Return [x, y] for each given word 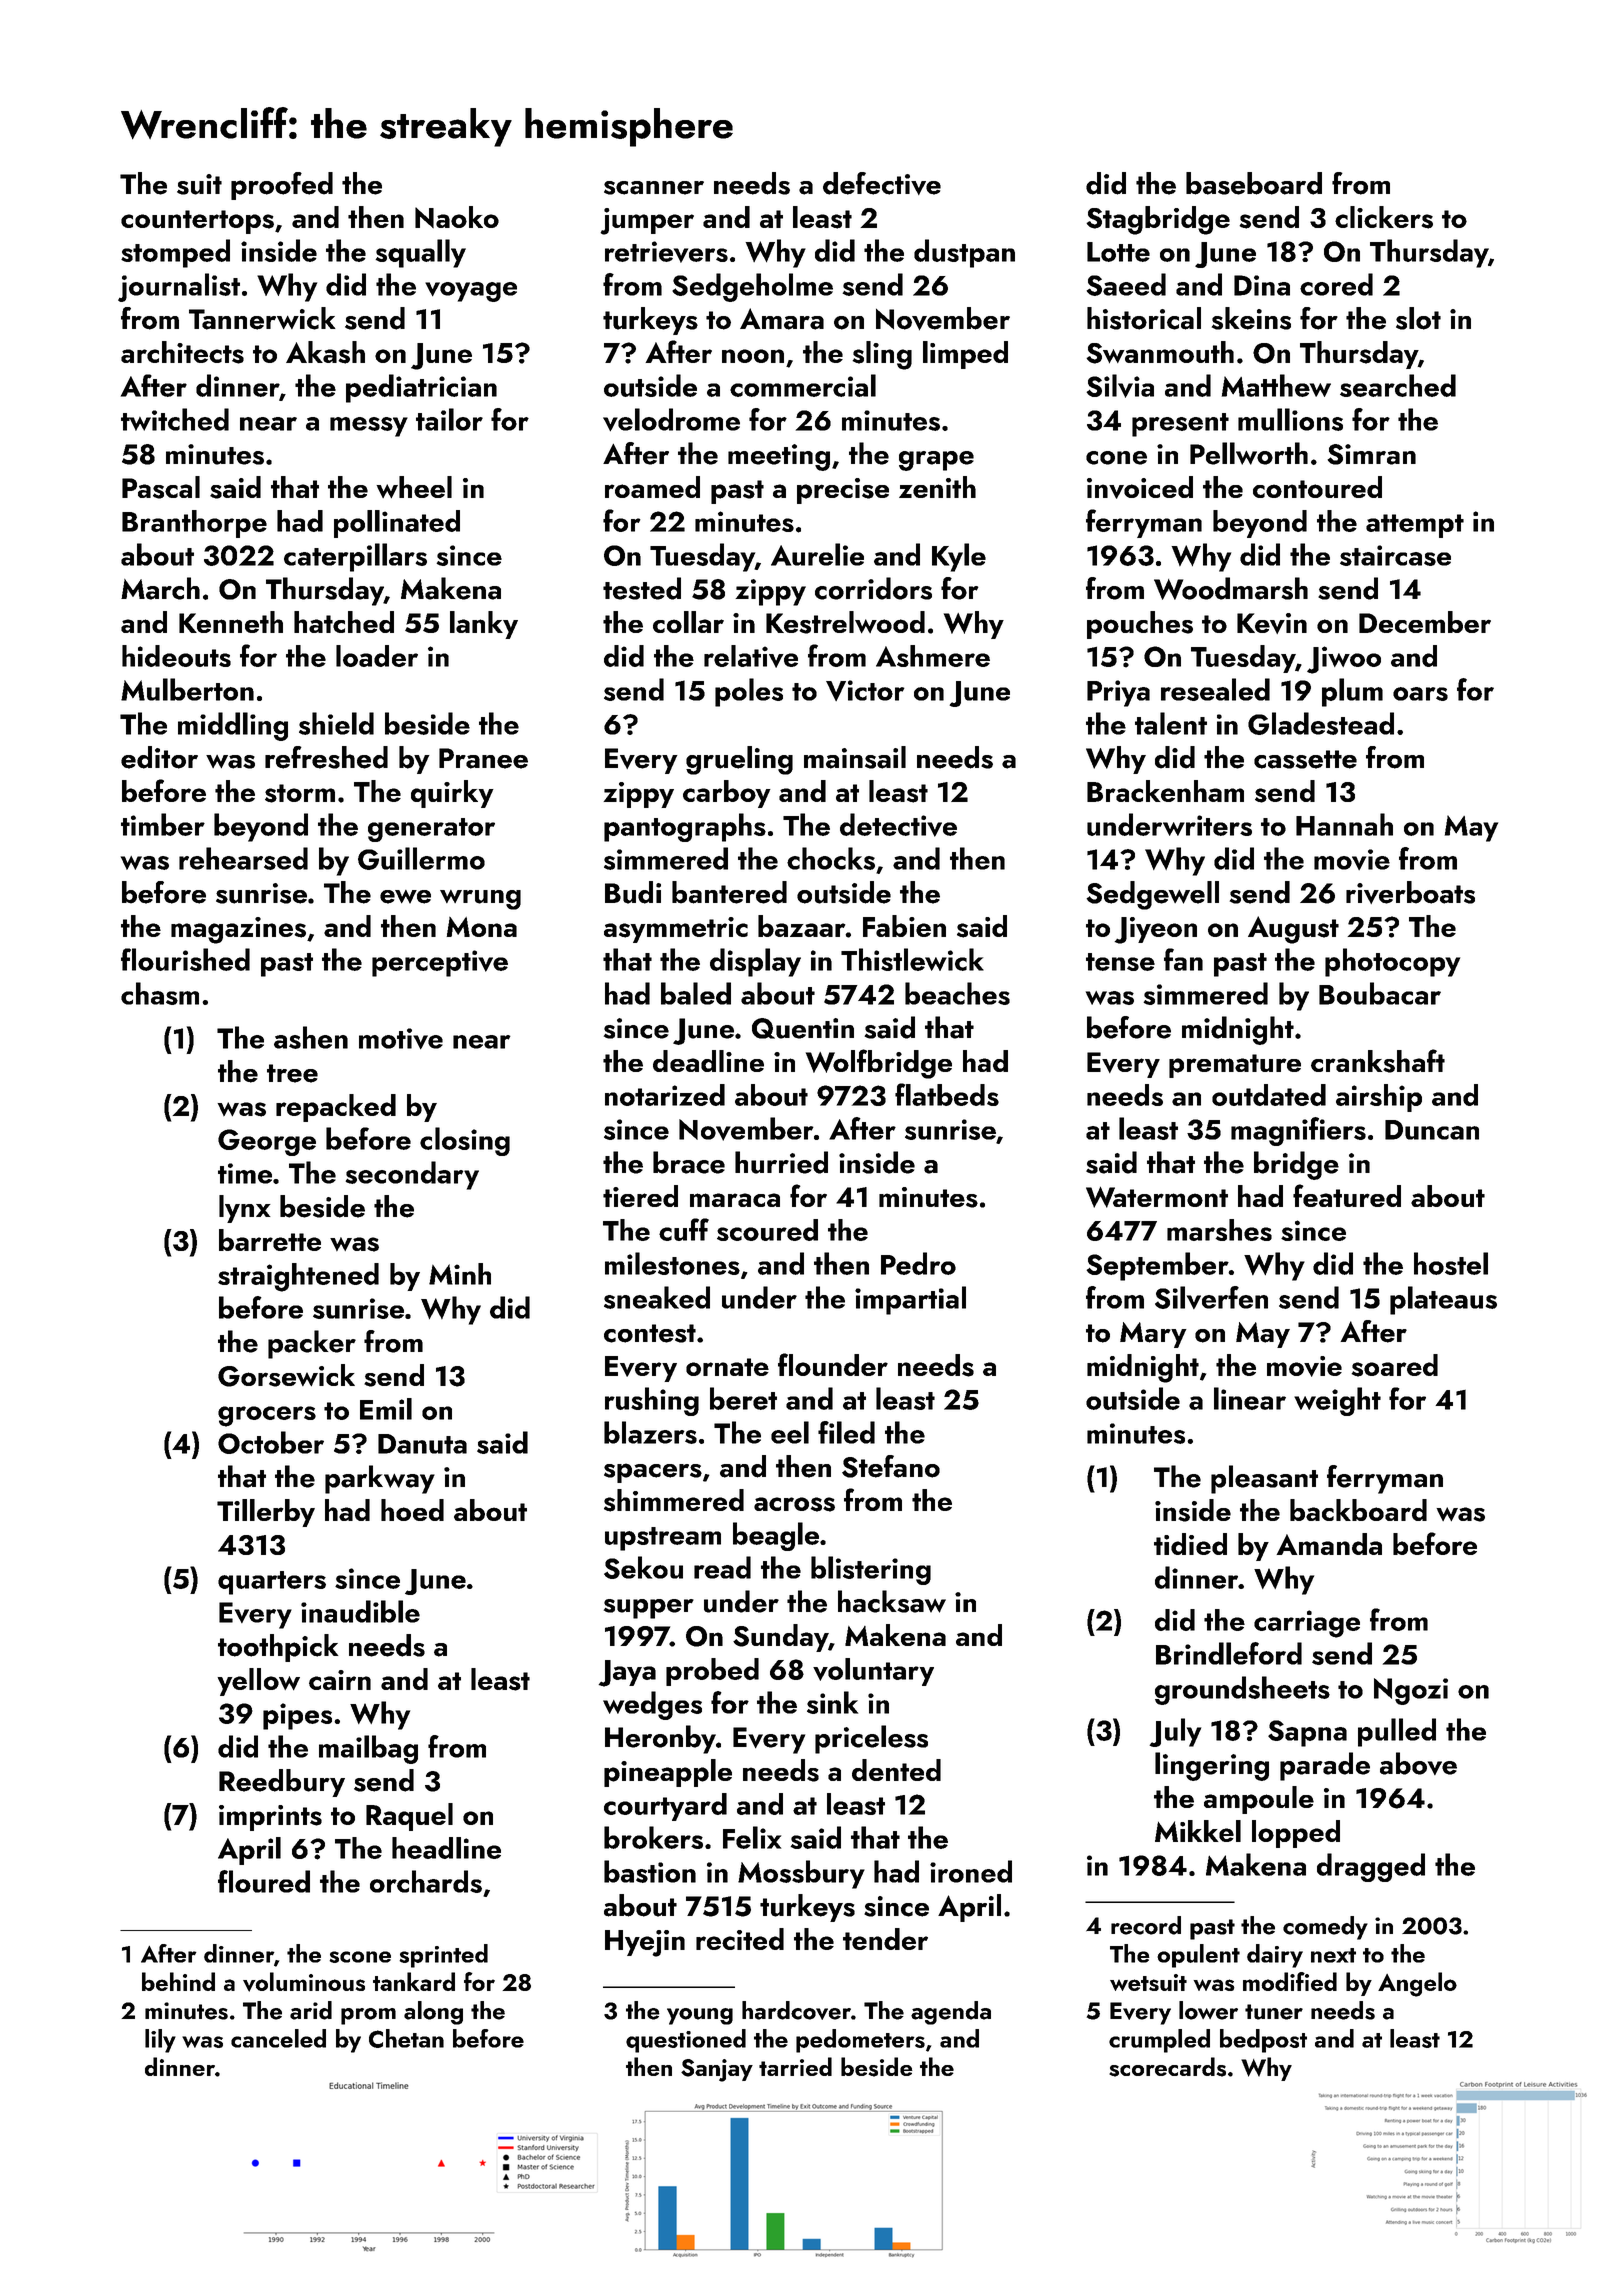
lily [160, 2041]
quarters [272, 1583]
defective [882, 183]
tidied [1190, 1544]
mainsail [855, 757]
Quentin [803, 1028]
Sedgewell [1152, 895]
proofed [282, 186]
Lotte [1118, 252]
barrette [270, 1240]
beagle [776, 1536]
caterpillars [355, 557]
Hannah [1344, 824]
